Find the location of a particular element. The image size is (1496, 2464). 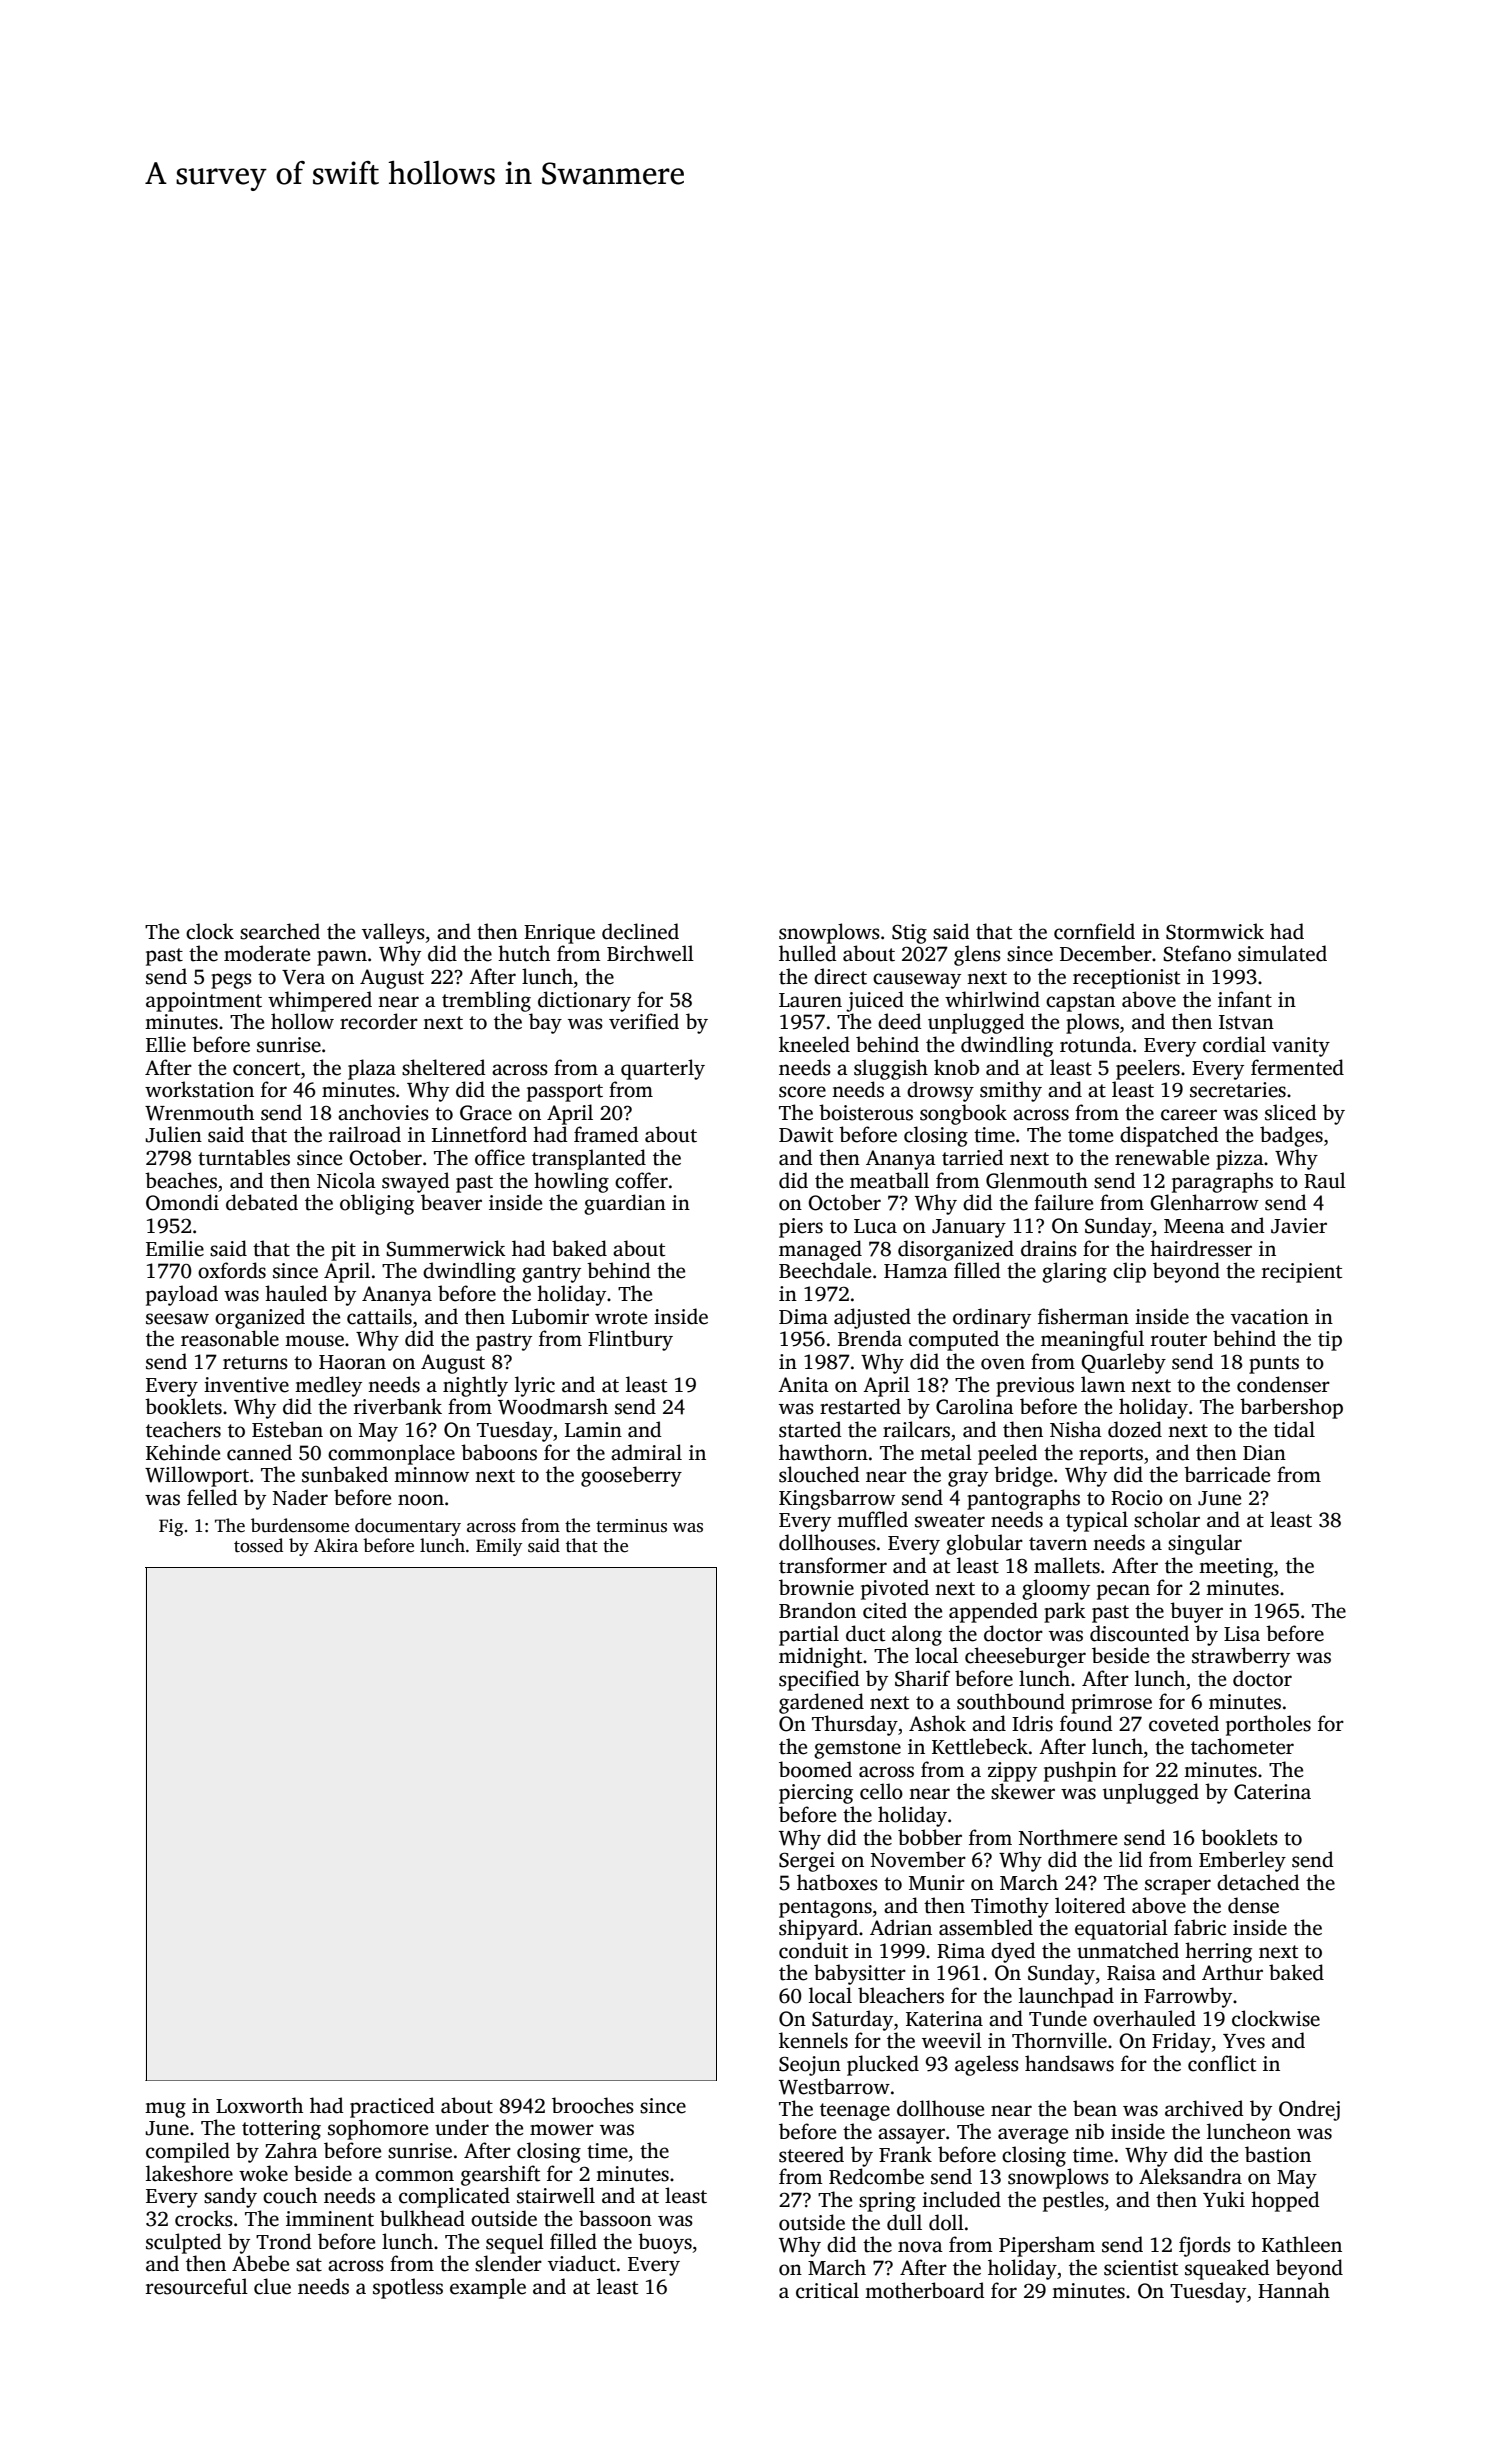

meeting is located at coordinates (1236, 1568).
